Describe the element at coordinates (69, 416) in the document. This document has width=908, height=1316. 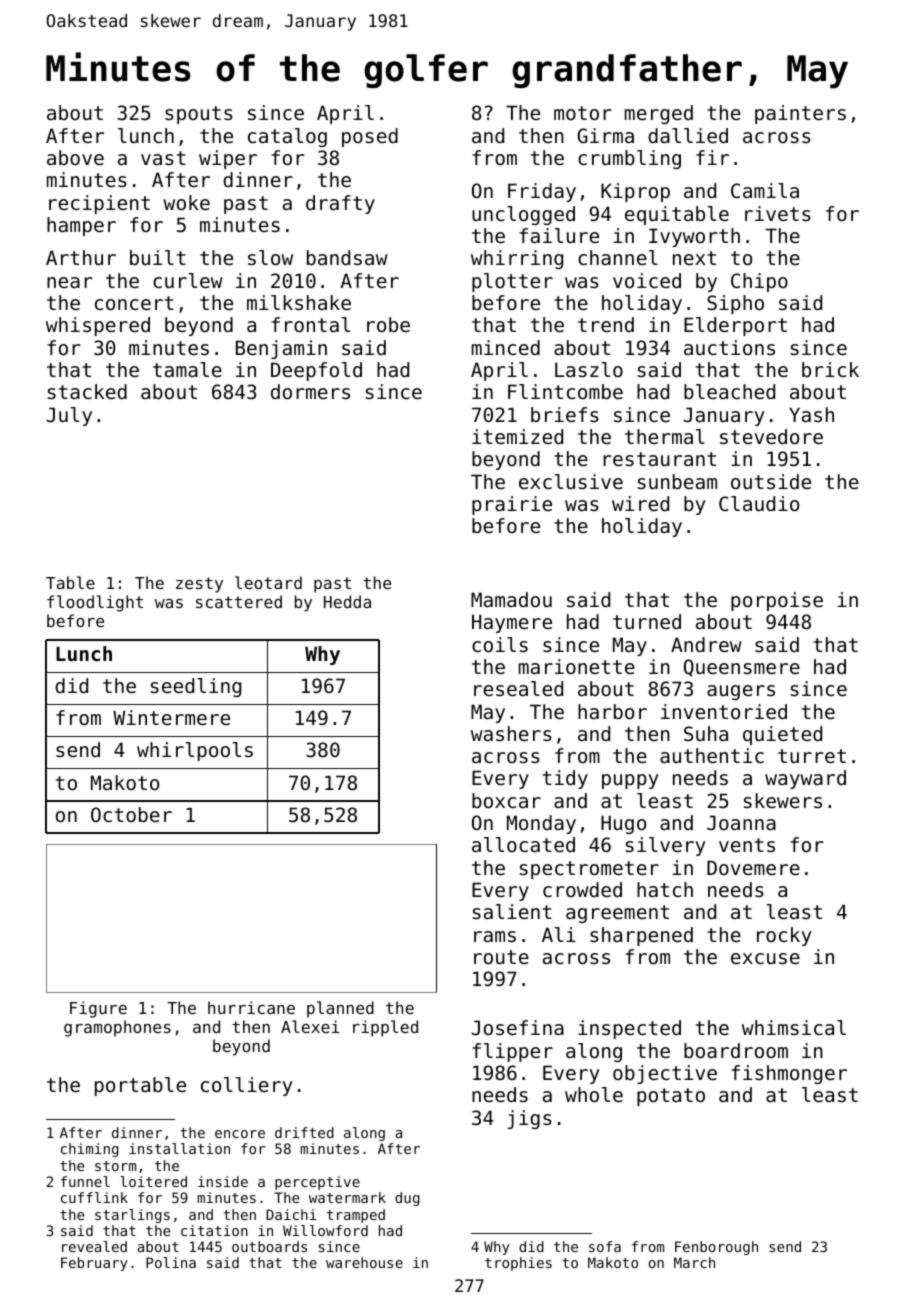
I see `July` at that location.
